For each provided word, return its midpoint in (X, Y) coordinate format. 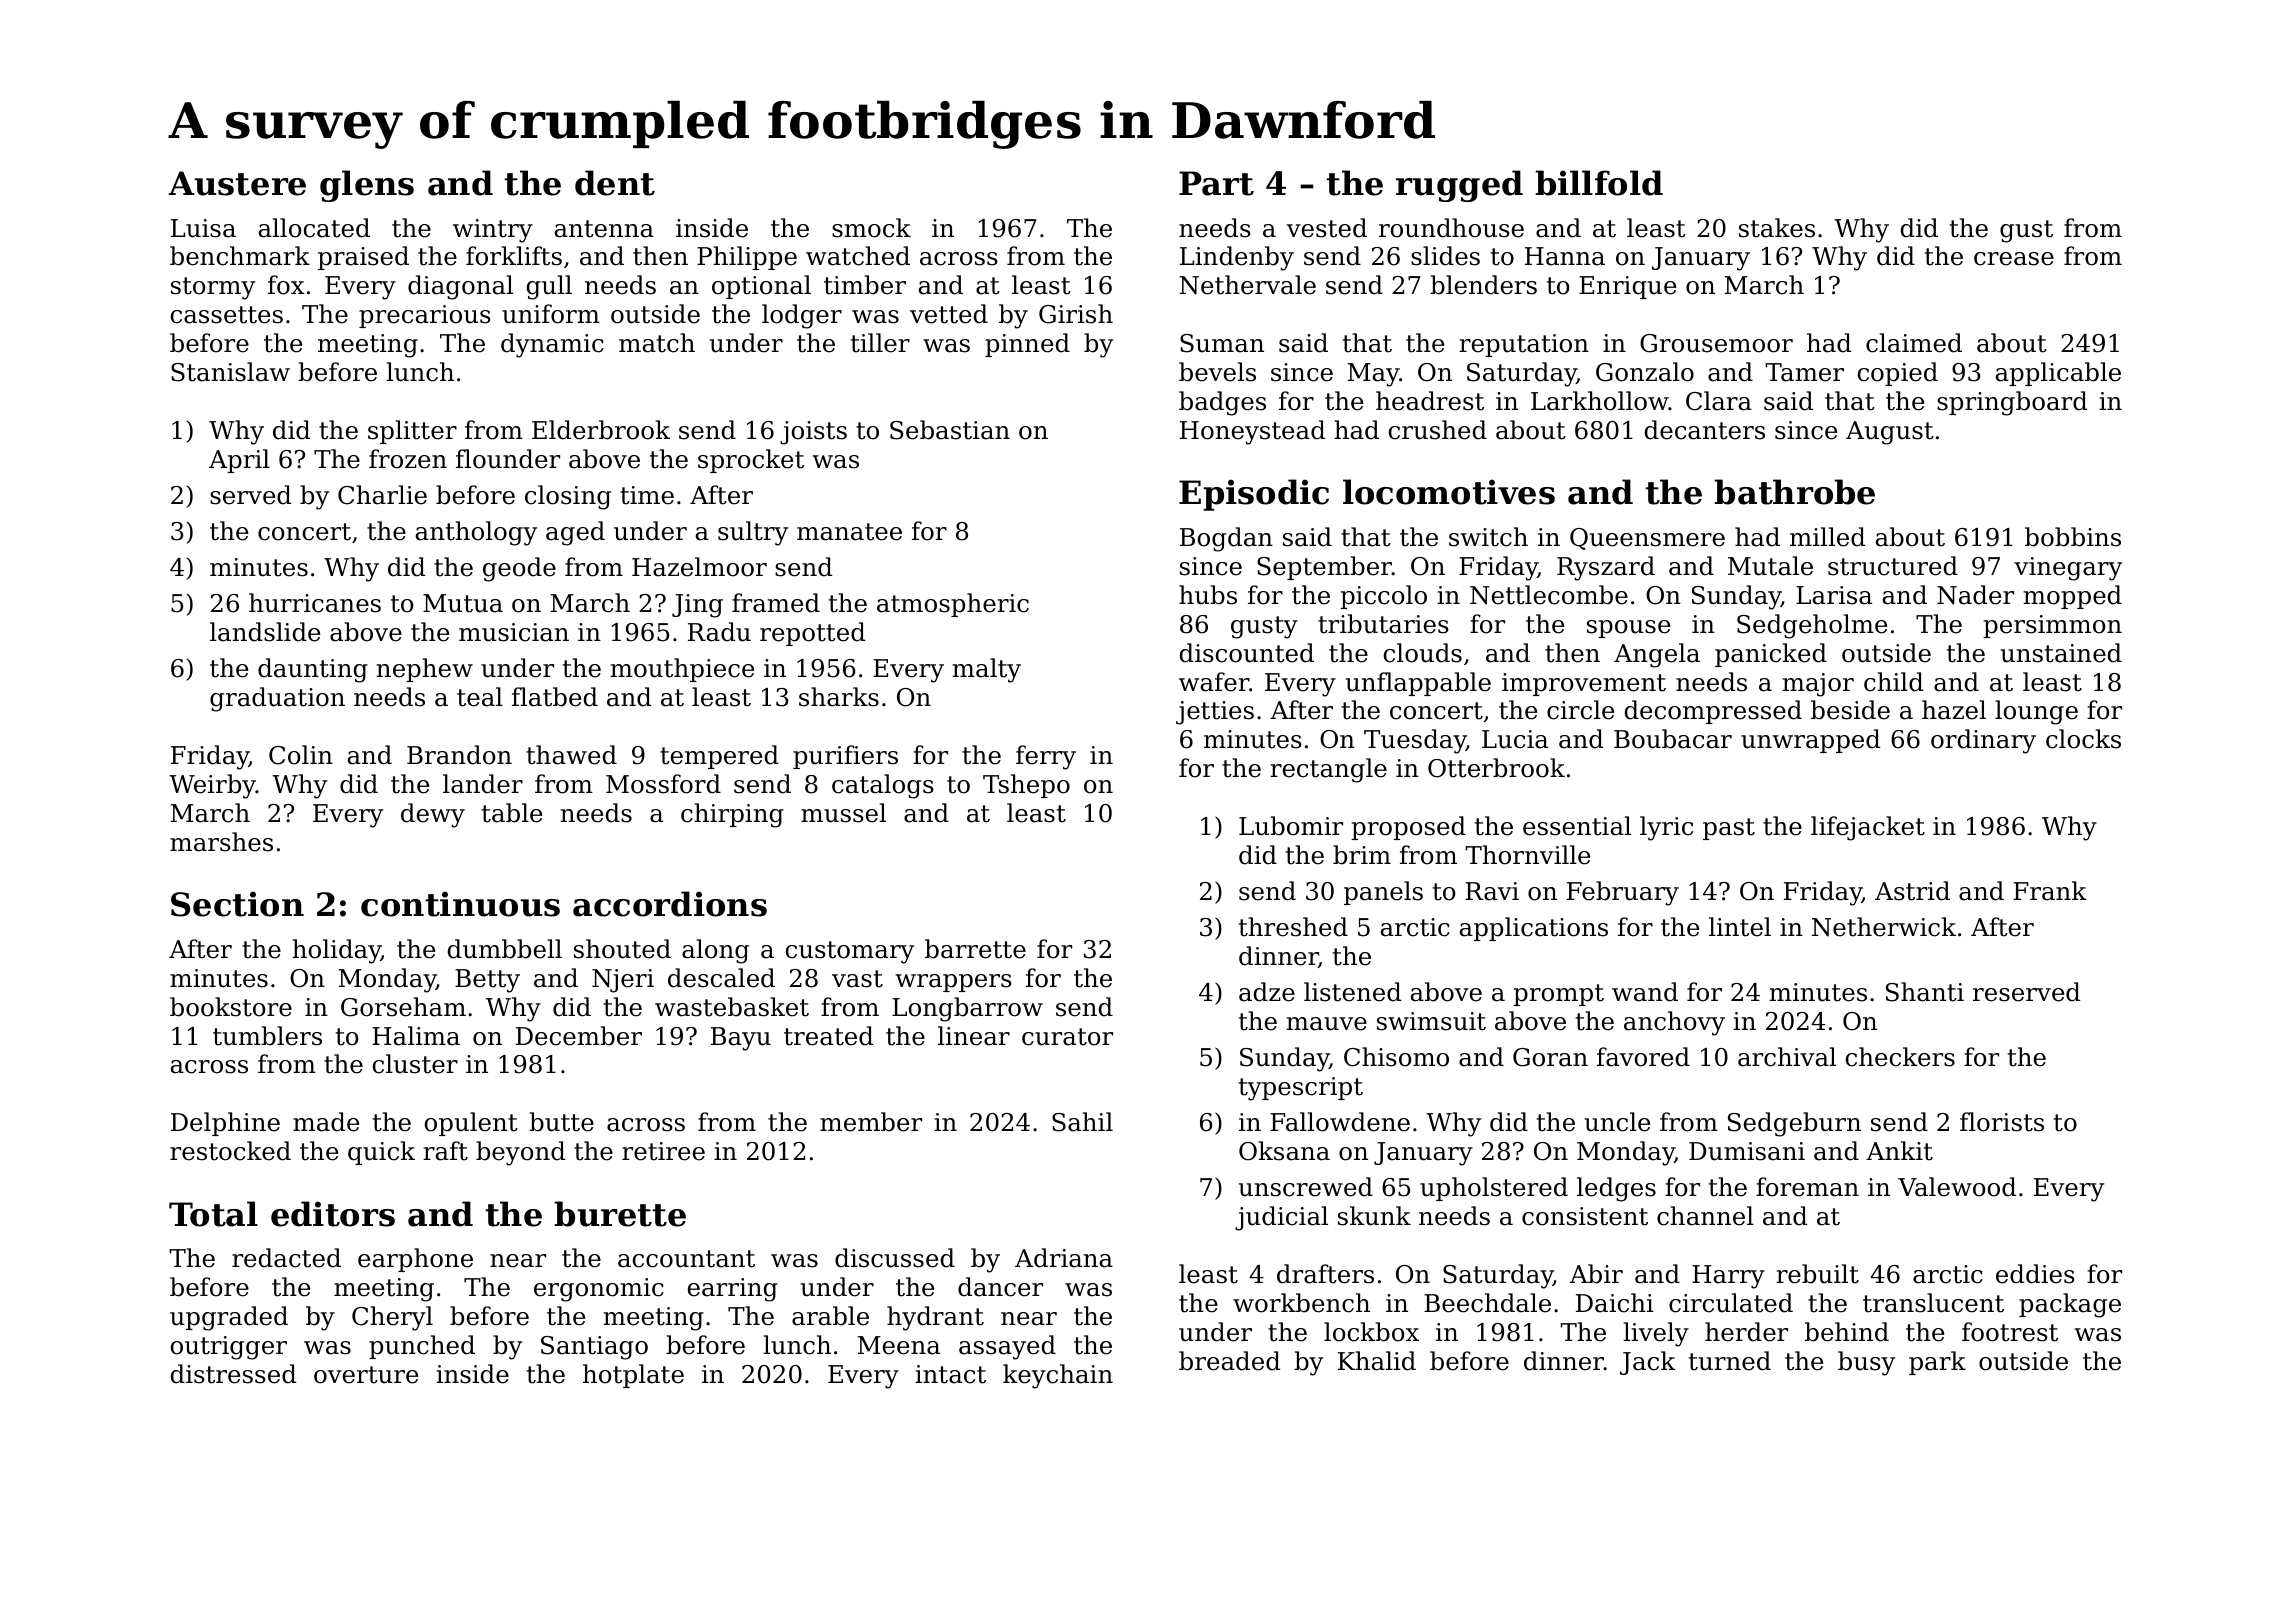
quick (381, 1153)
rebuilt (1817, 1274)
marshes (221, 842)
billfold (1599, 183)
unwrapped (1810, 741)
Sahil (1082, 1122)
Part (1216, 183)
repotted (812, 634)
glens (367, 186)
